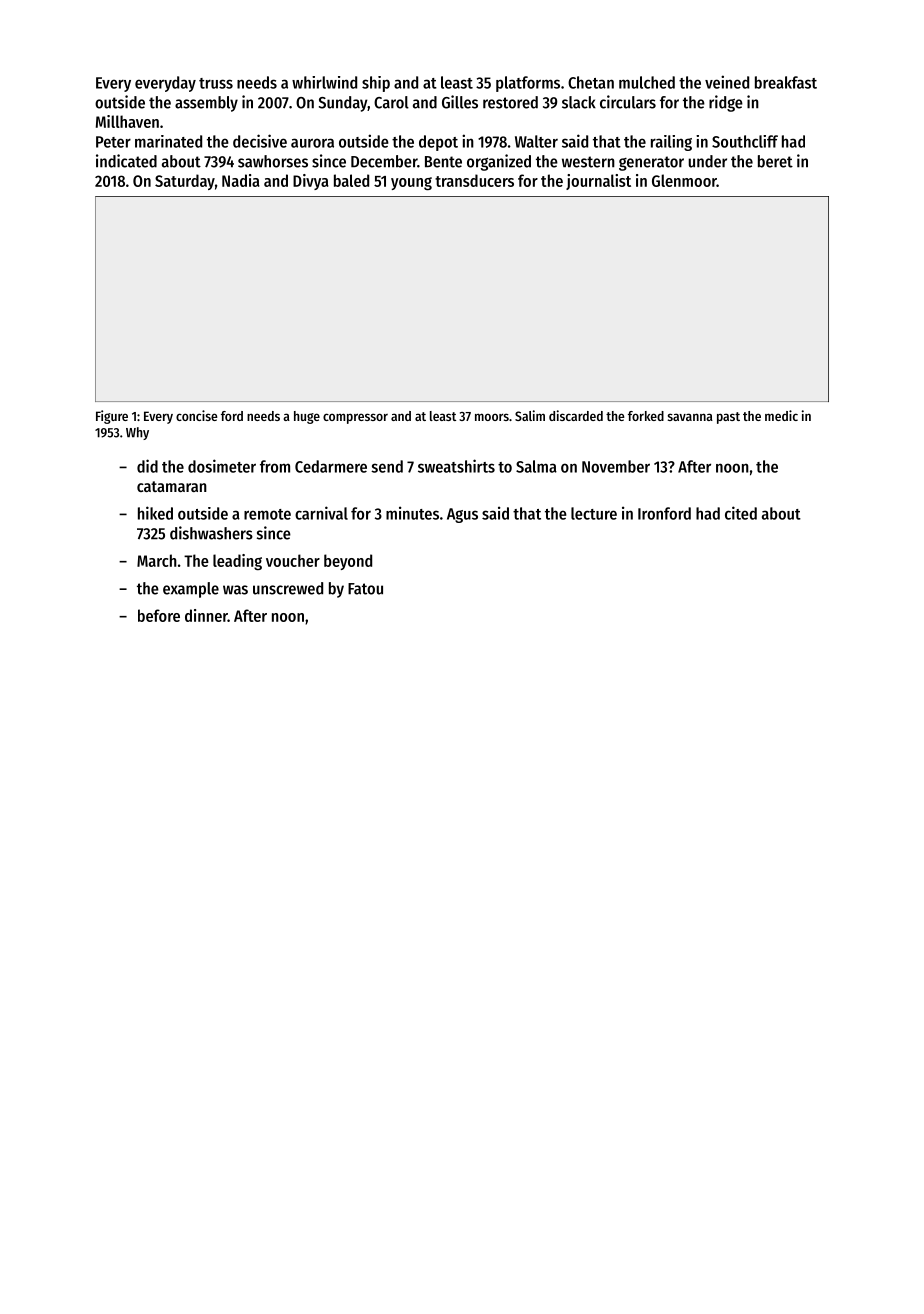 The width and height of the document is (924, 1314). What do you see at coordinates (741, 513) in the document?
I see `cited` at bounding box center [741, 513].
